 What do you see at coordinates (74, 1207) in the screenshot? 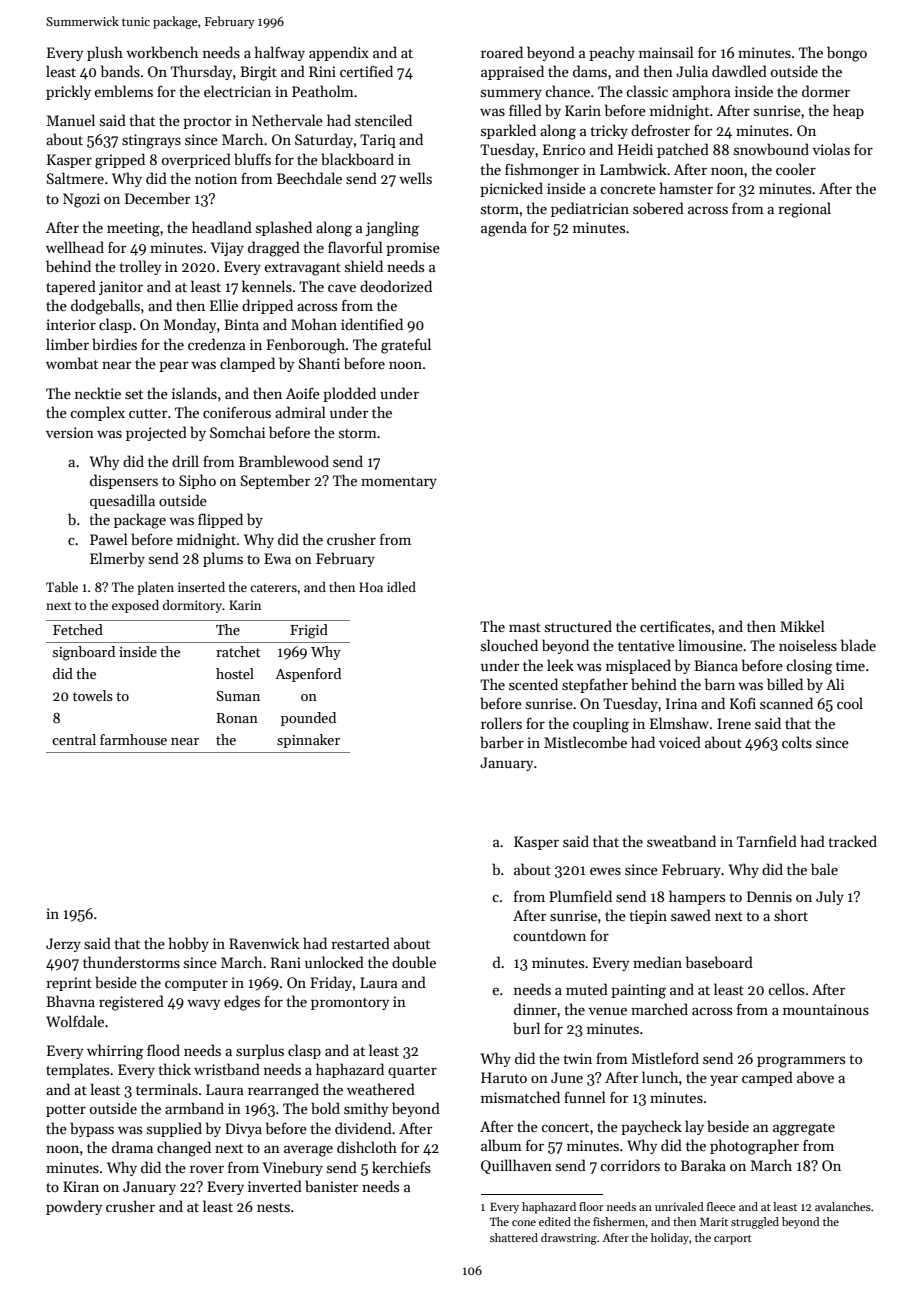
I see `powdery` at bounding box center [74, 1207].
